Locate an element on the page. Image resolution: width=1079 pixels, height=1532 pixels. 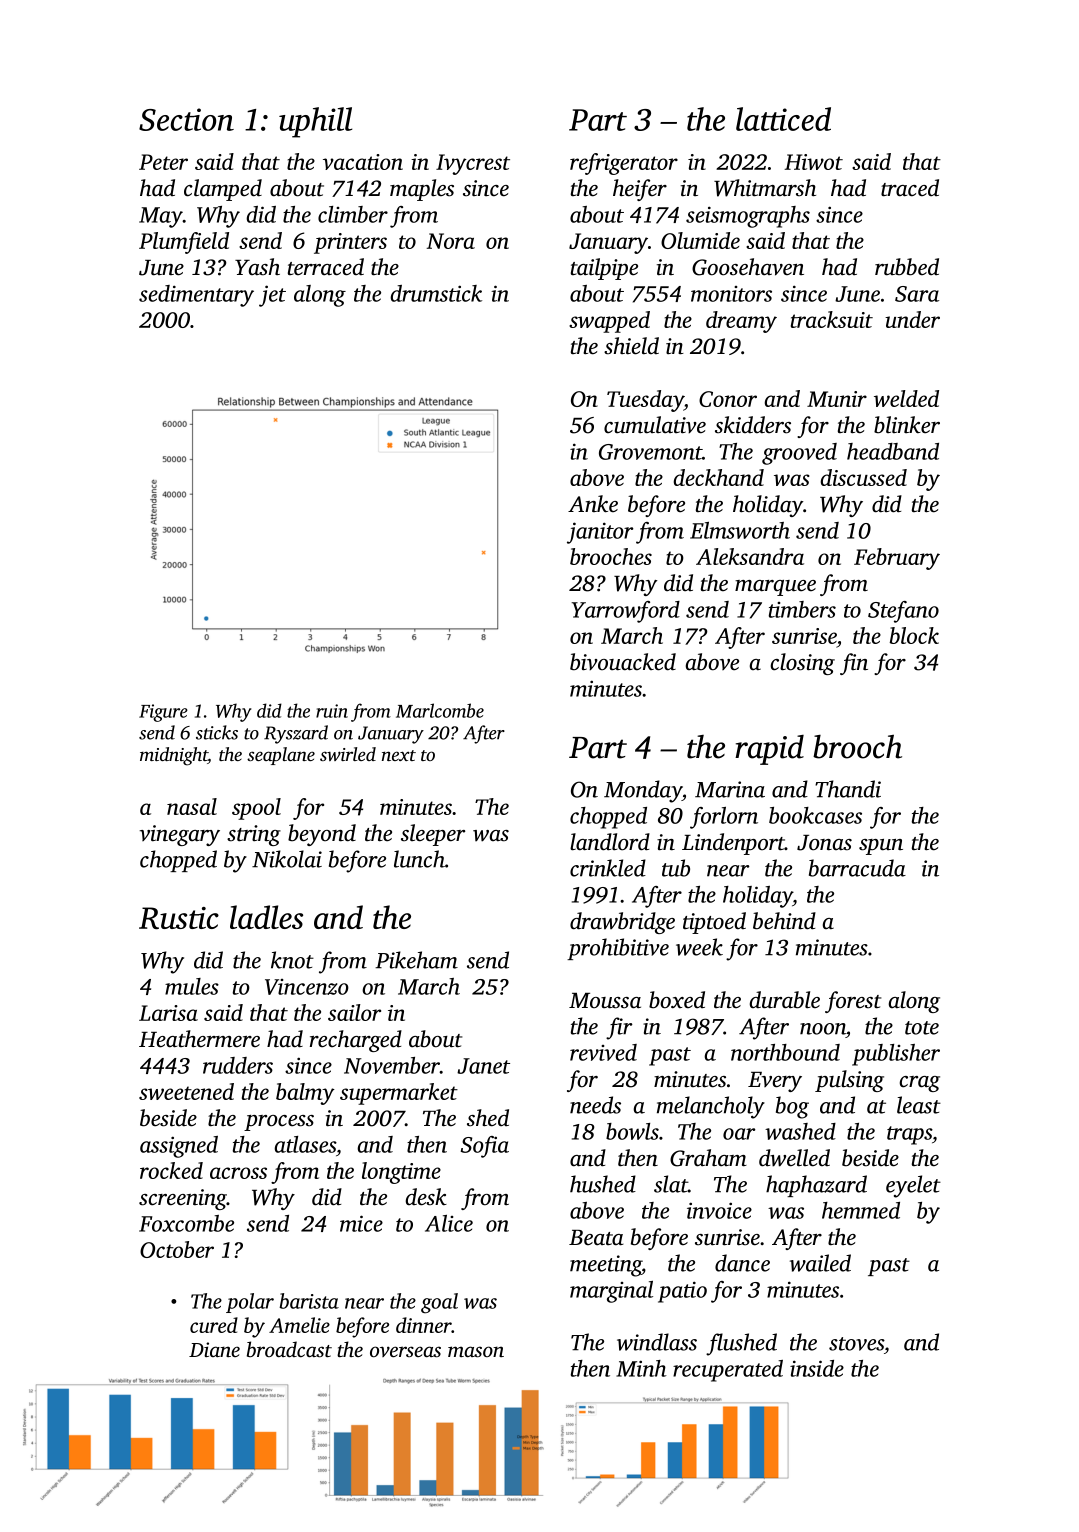
latticed is located at coordinates (783, 119).
